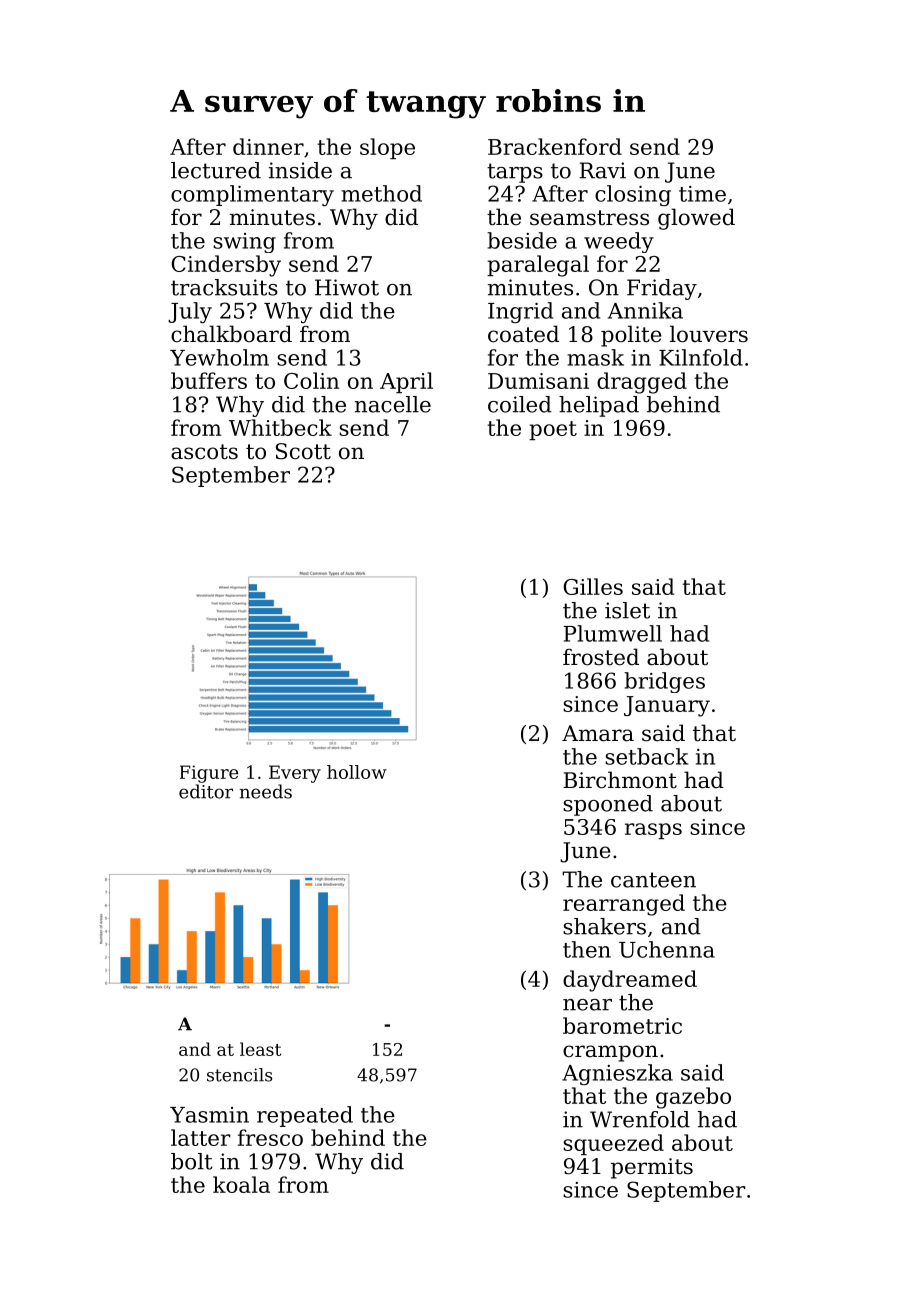  I want to click on koala, so click(241, 1184).
